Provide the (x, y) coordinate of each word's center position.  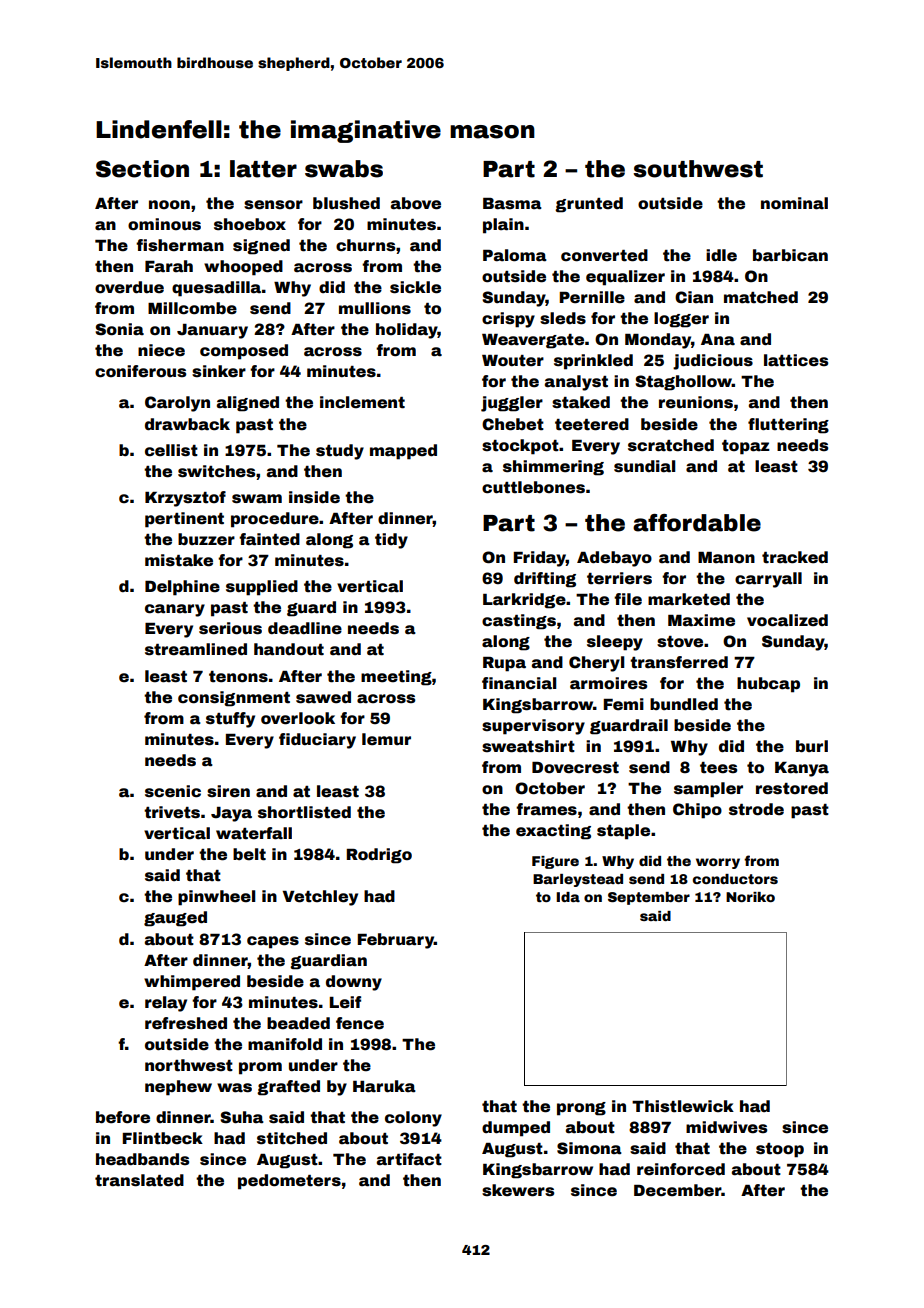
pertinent (184, 520)
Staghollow (683, 383)
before (123, 1117)
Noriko (750, 897)
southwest (698, 169)
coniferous (140, 371)
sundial (644, 466)
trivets (172, 812)
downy (354, 983)
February (395, 941)
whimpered (192, 983)
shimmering (553, 468)
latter (263, 169)
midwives (726, 1127)
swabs (344, 169)
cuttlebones (533, 487)
